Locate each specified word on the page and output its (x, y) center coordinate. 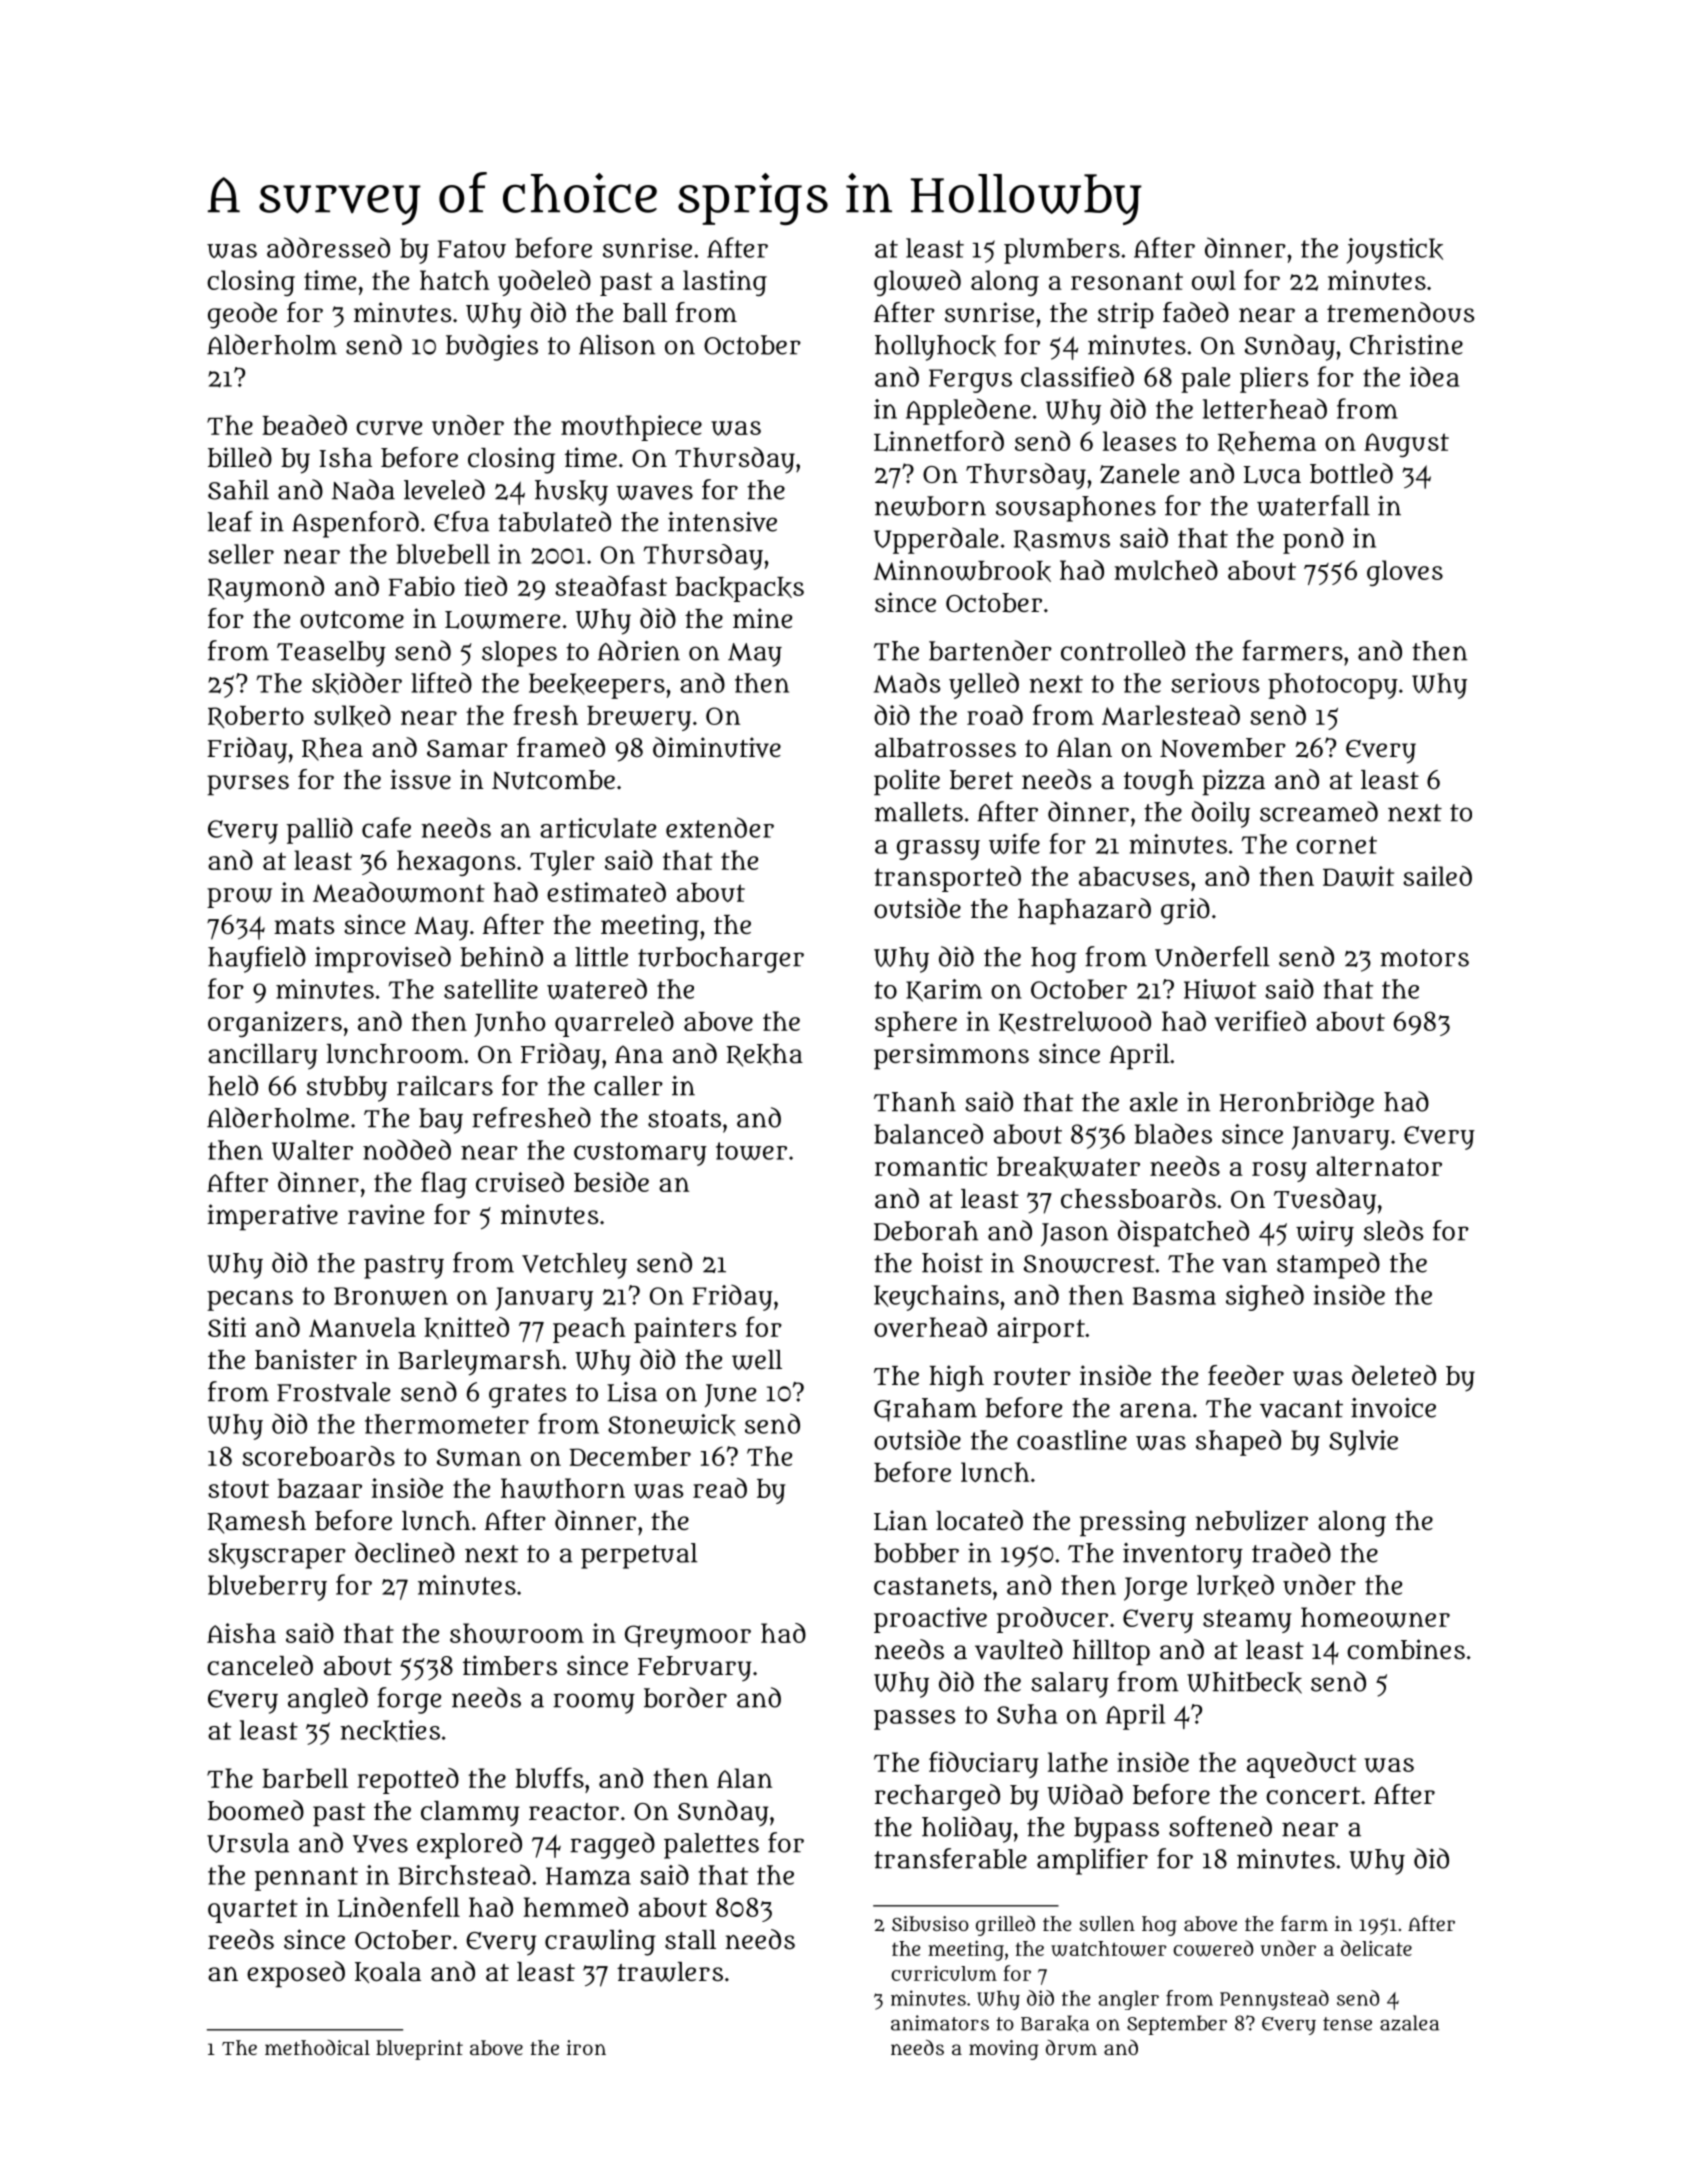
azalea (1409, 2023)
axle (1154, 1102)
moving (1004, 2050)
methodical (317, 2047)
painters (685, 1330)
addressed (328, 247)
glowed (917, 283)
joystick (1395, 251)
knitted (466, 1328)
